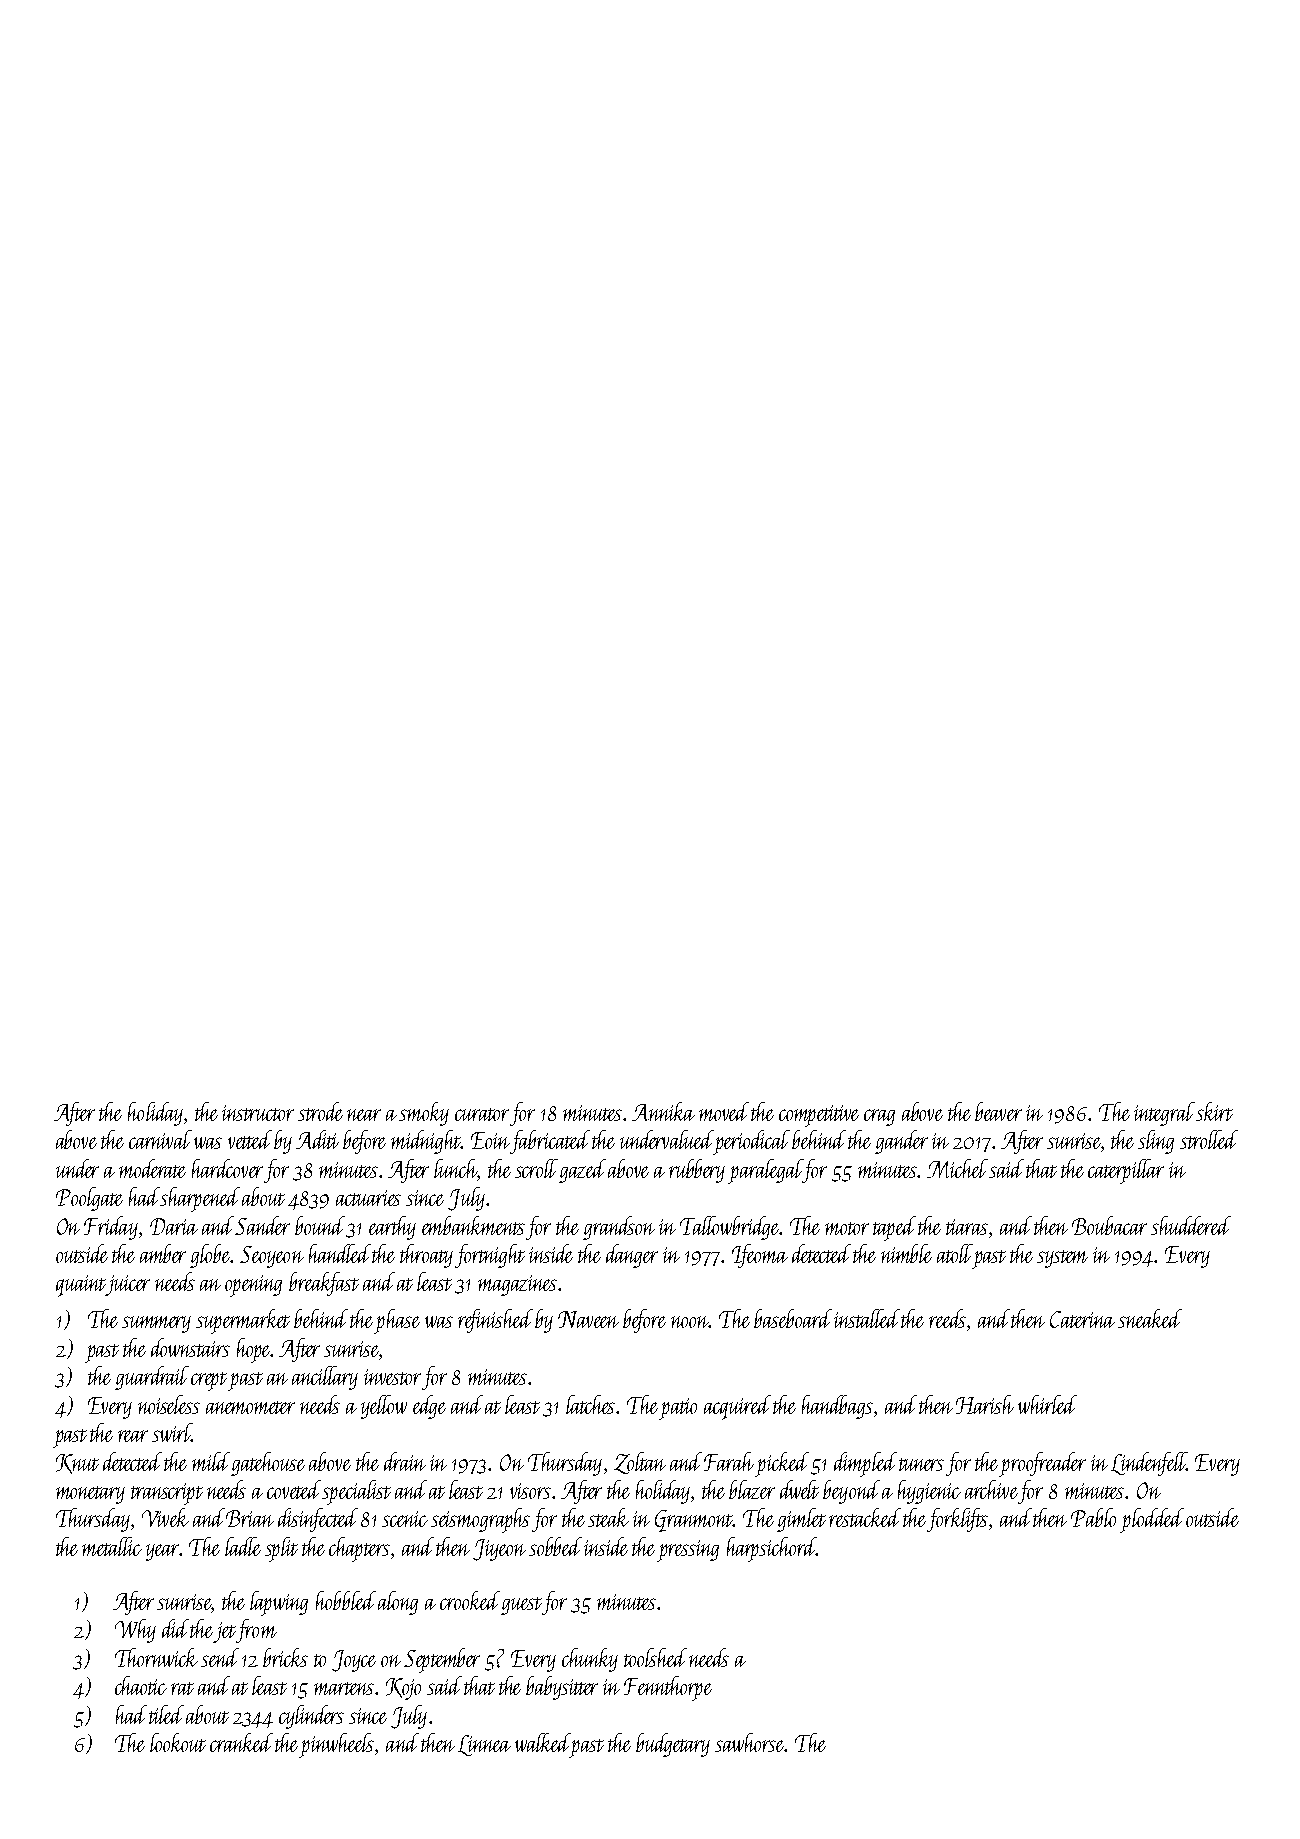 This document has width=1300, height=1839. Describe the element at coordinates (957, 1520) in the document. I see `forklifts` at that location.
